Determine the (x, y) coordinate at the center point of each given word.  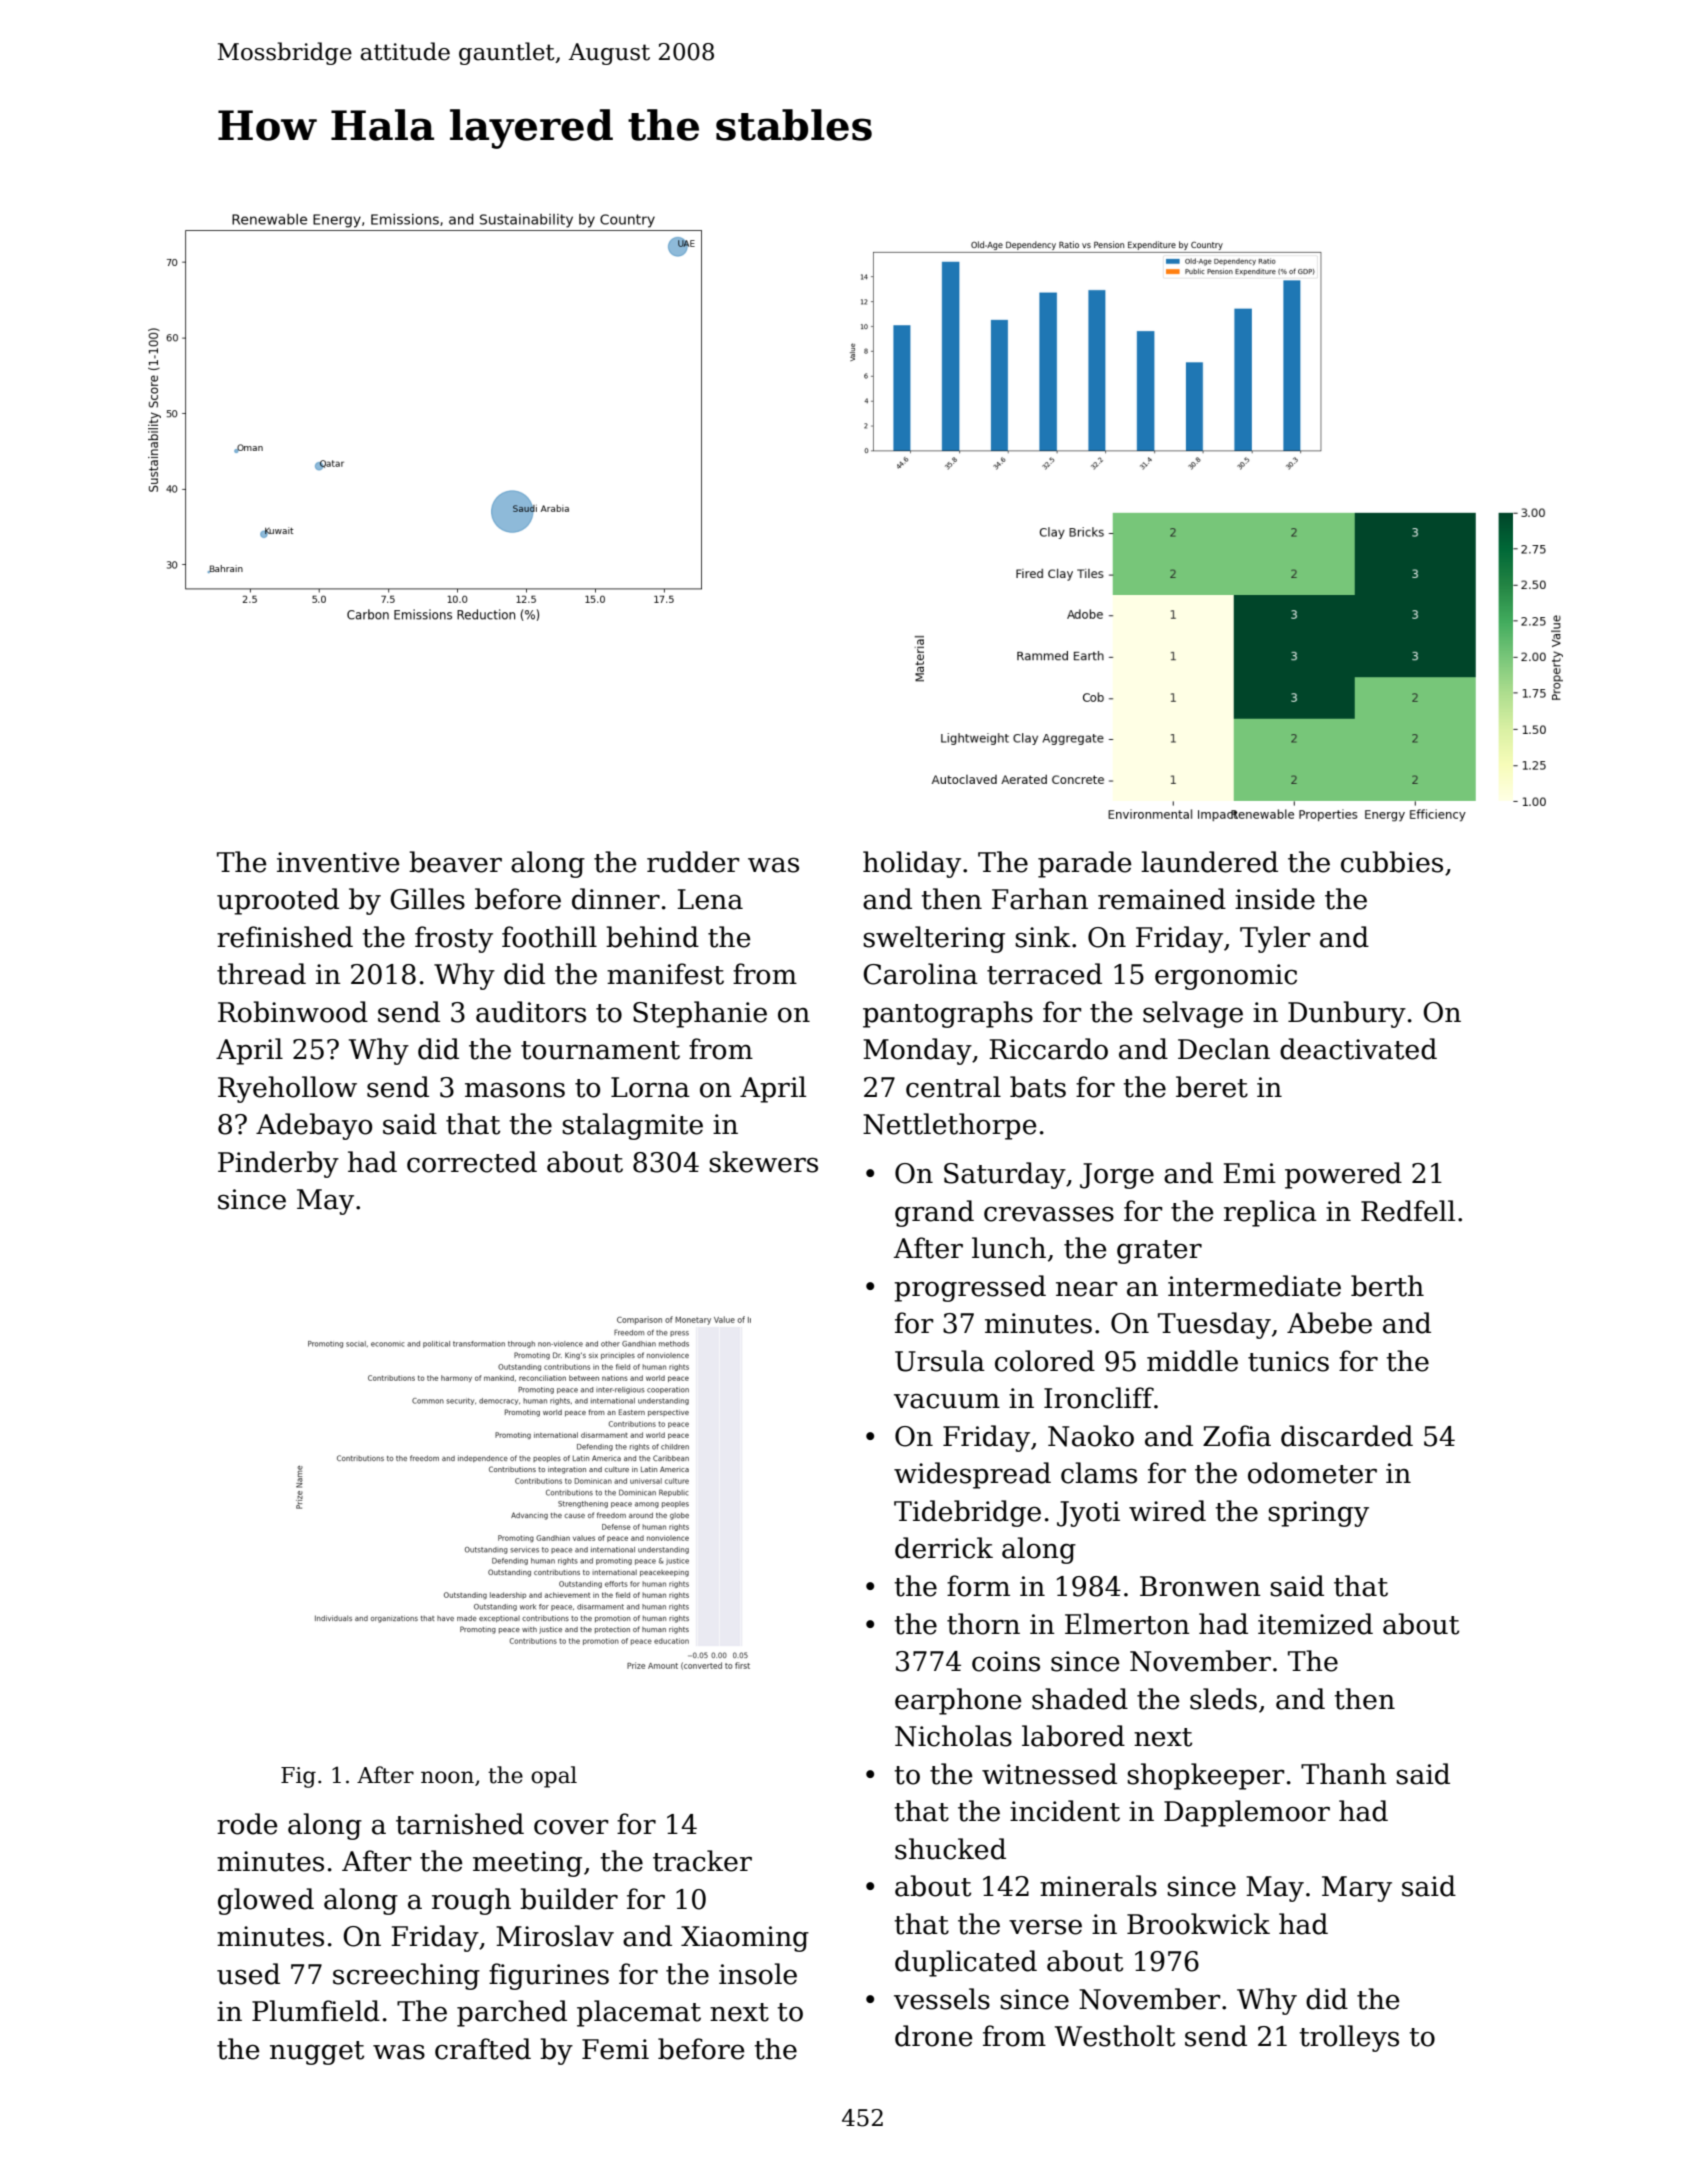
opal (554, 1777)
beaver (455, 862)
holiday (912, 864)
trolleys (1349, 2038)
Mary (1357, 1889)
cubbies (1392, 862)
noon (447, 1777)
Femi (615, 2049)
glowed (266, 1901)
